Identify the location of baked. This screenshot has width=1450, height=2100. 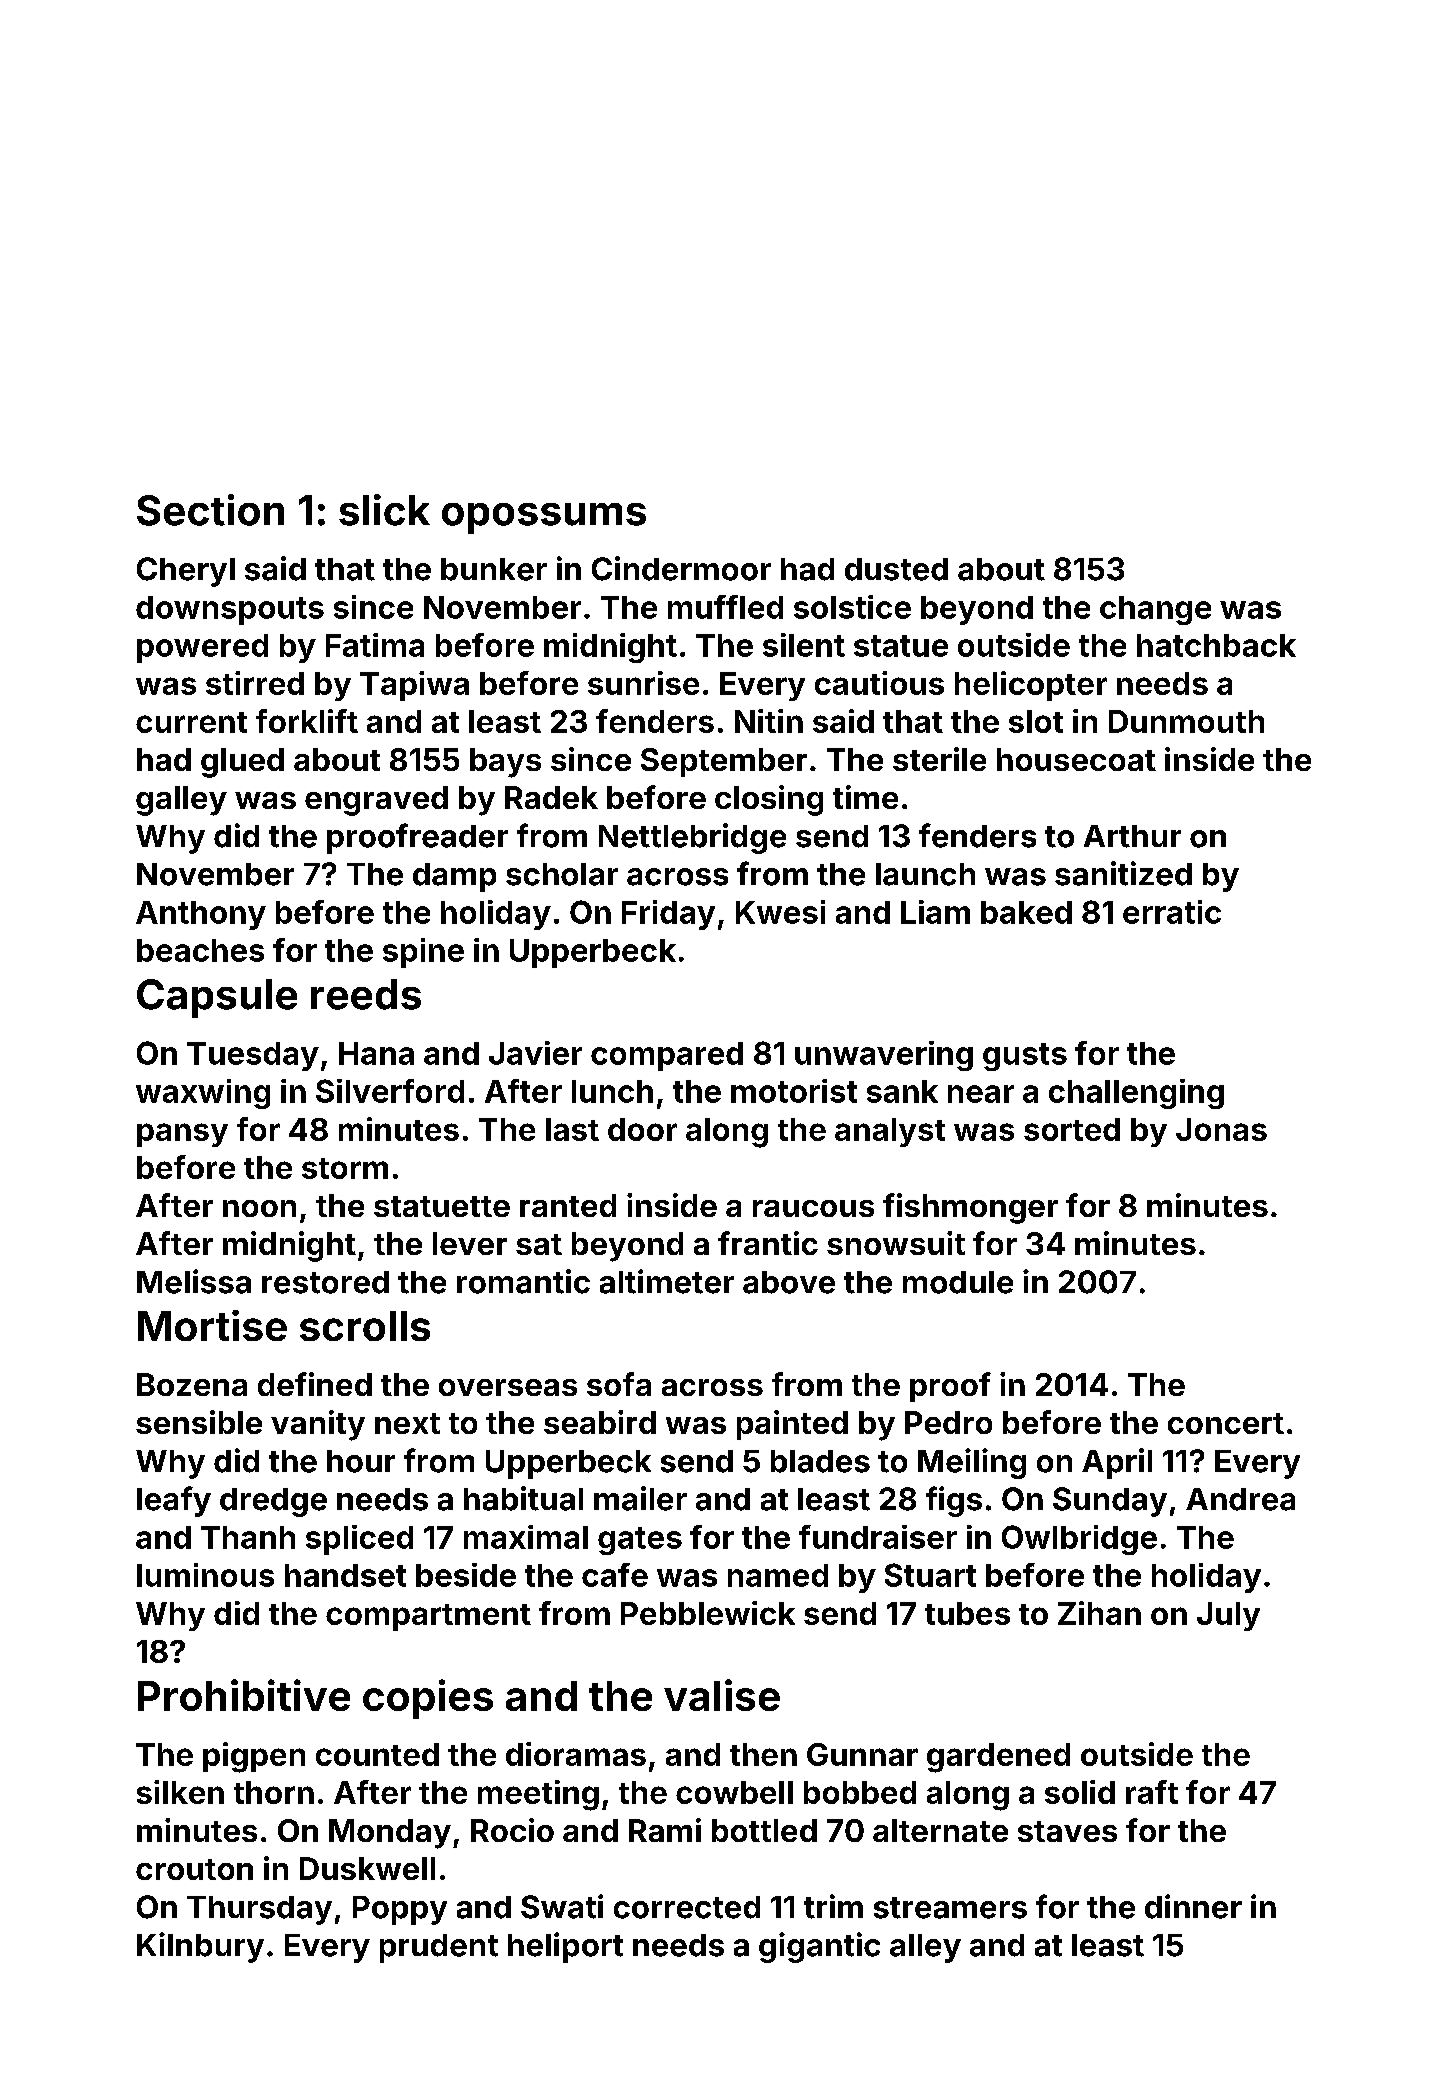
(1026, 912).
